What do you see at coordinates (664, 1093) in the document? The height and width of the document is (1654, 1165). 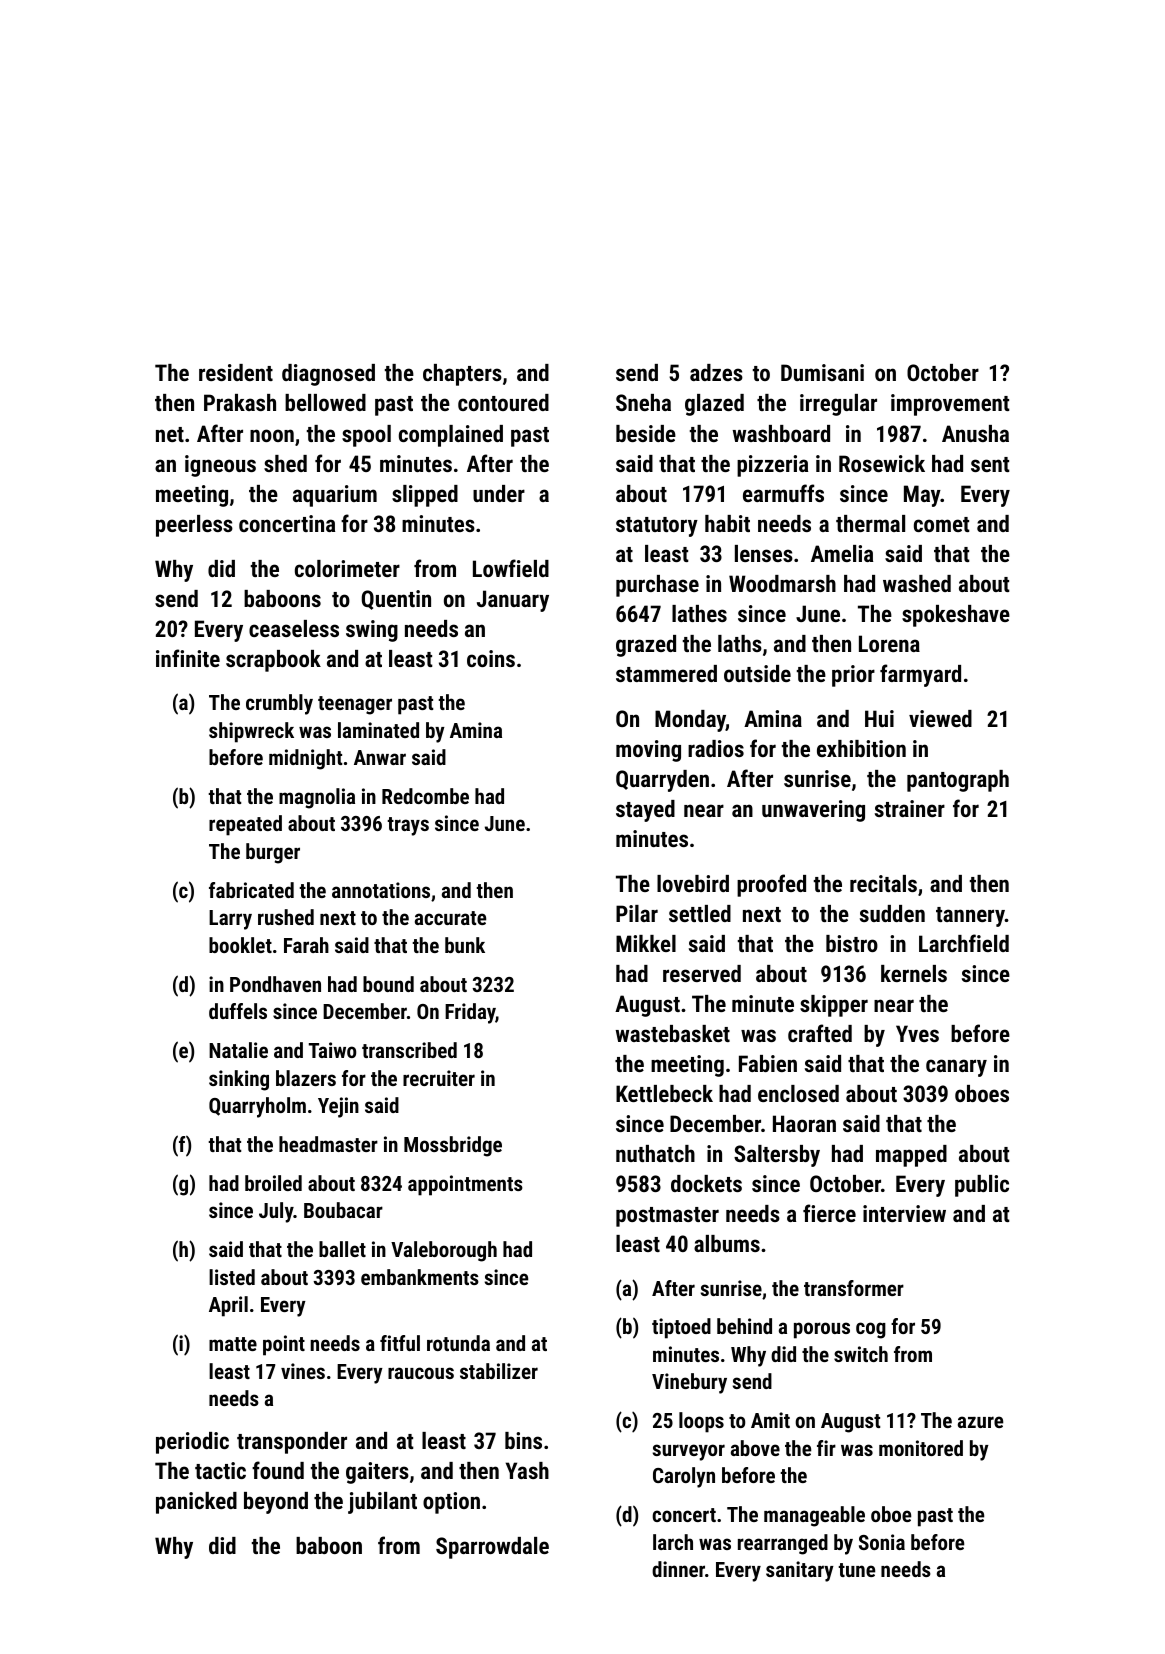 I see `Kettlebeck` at bounding box center [664, 1093].
